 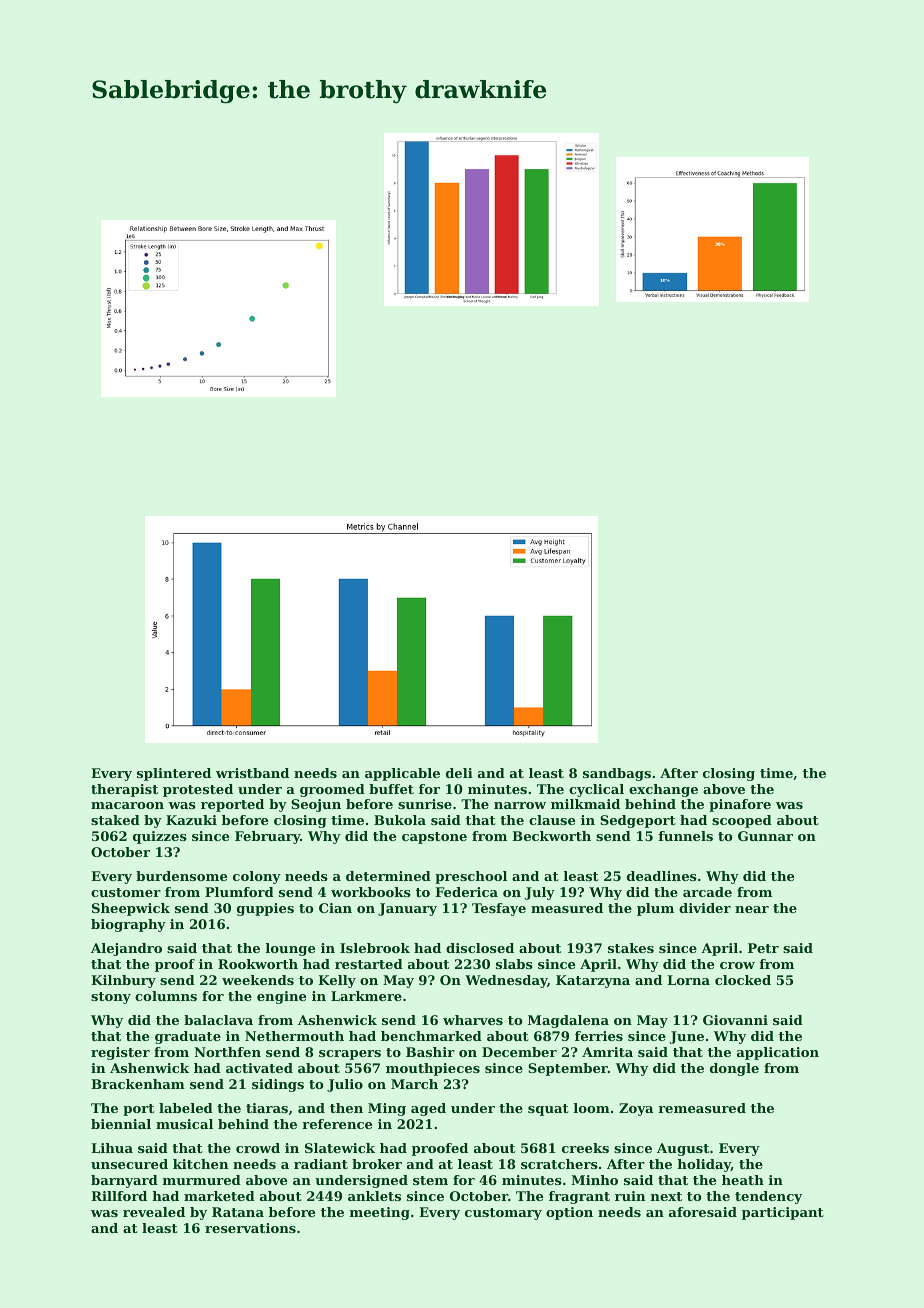 I want to click on Cian, so click(x=335, y=908).
